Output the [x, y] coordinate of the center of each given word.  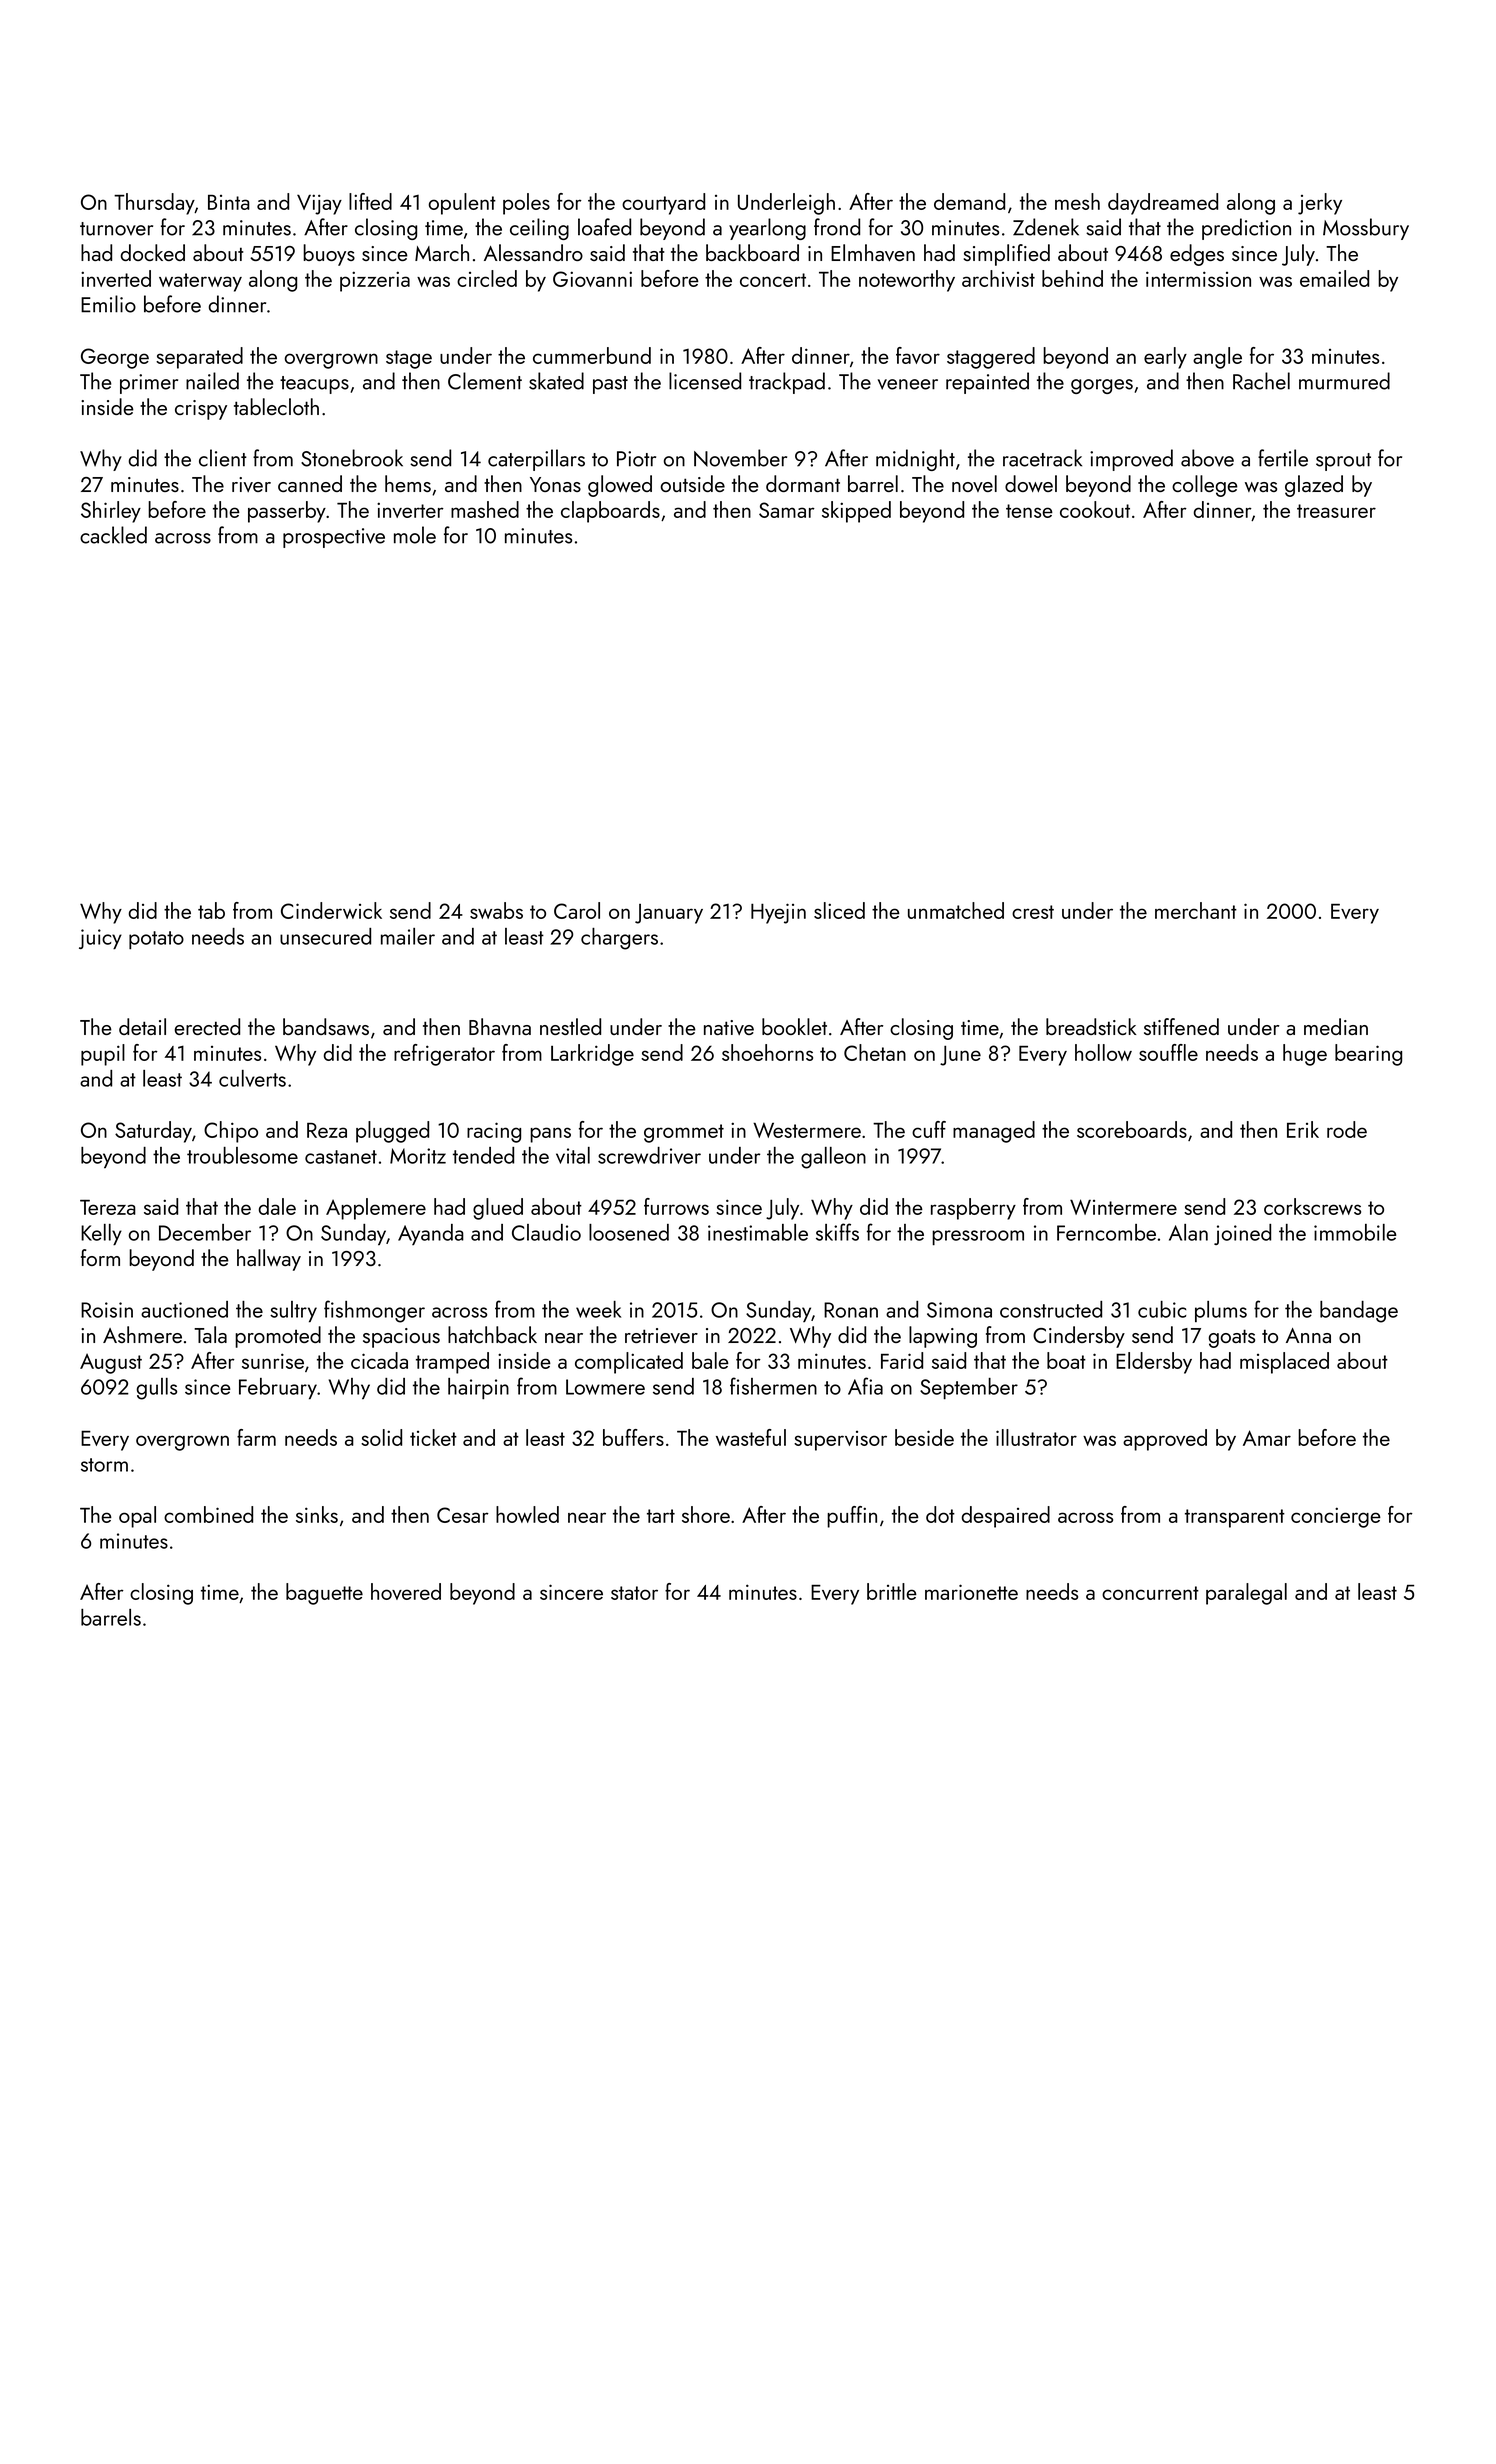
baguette [324, 1594]
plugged [392, 1132]
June [960, 1055]
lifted [370, 201]
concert [773, 280]
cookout [1095, 509]
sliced [839, 910]
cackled [113, 535]
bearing [1368, 1055]
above [1207, 458]
